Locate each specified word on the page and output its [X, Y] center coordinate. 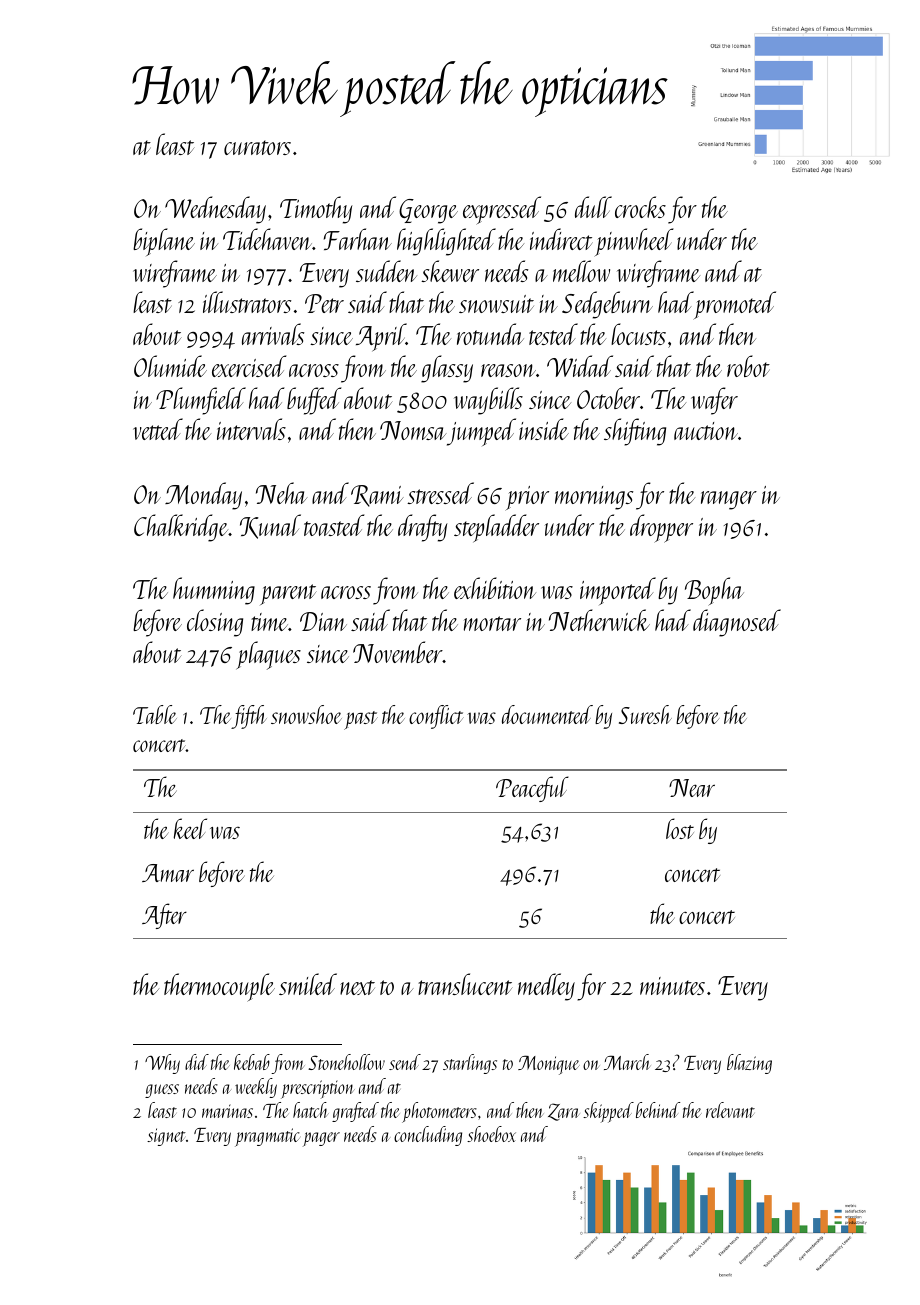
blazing [749, 1064]
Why [162, 1064]
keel [190, 828]
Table [155, 714]
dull [593, 207]
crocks [640, 207]
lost [680, 828]
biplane [164, 242]
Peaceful [532, 789]
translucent [465, 984]
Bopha [714, 591]
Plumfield [201, 401]
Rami [377, 496]
